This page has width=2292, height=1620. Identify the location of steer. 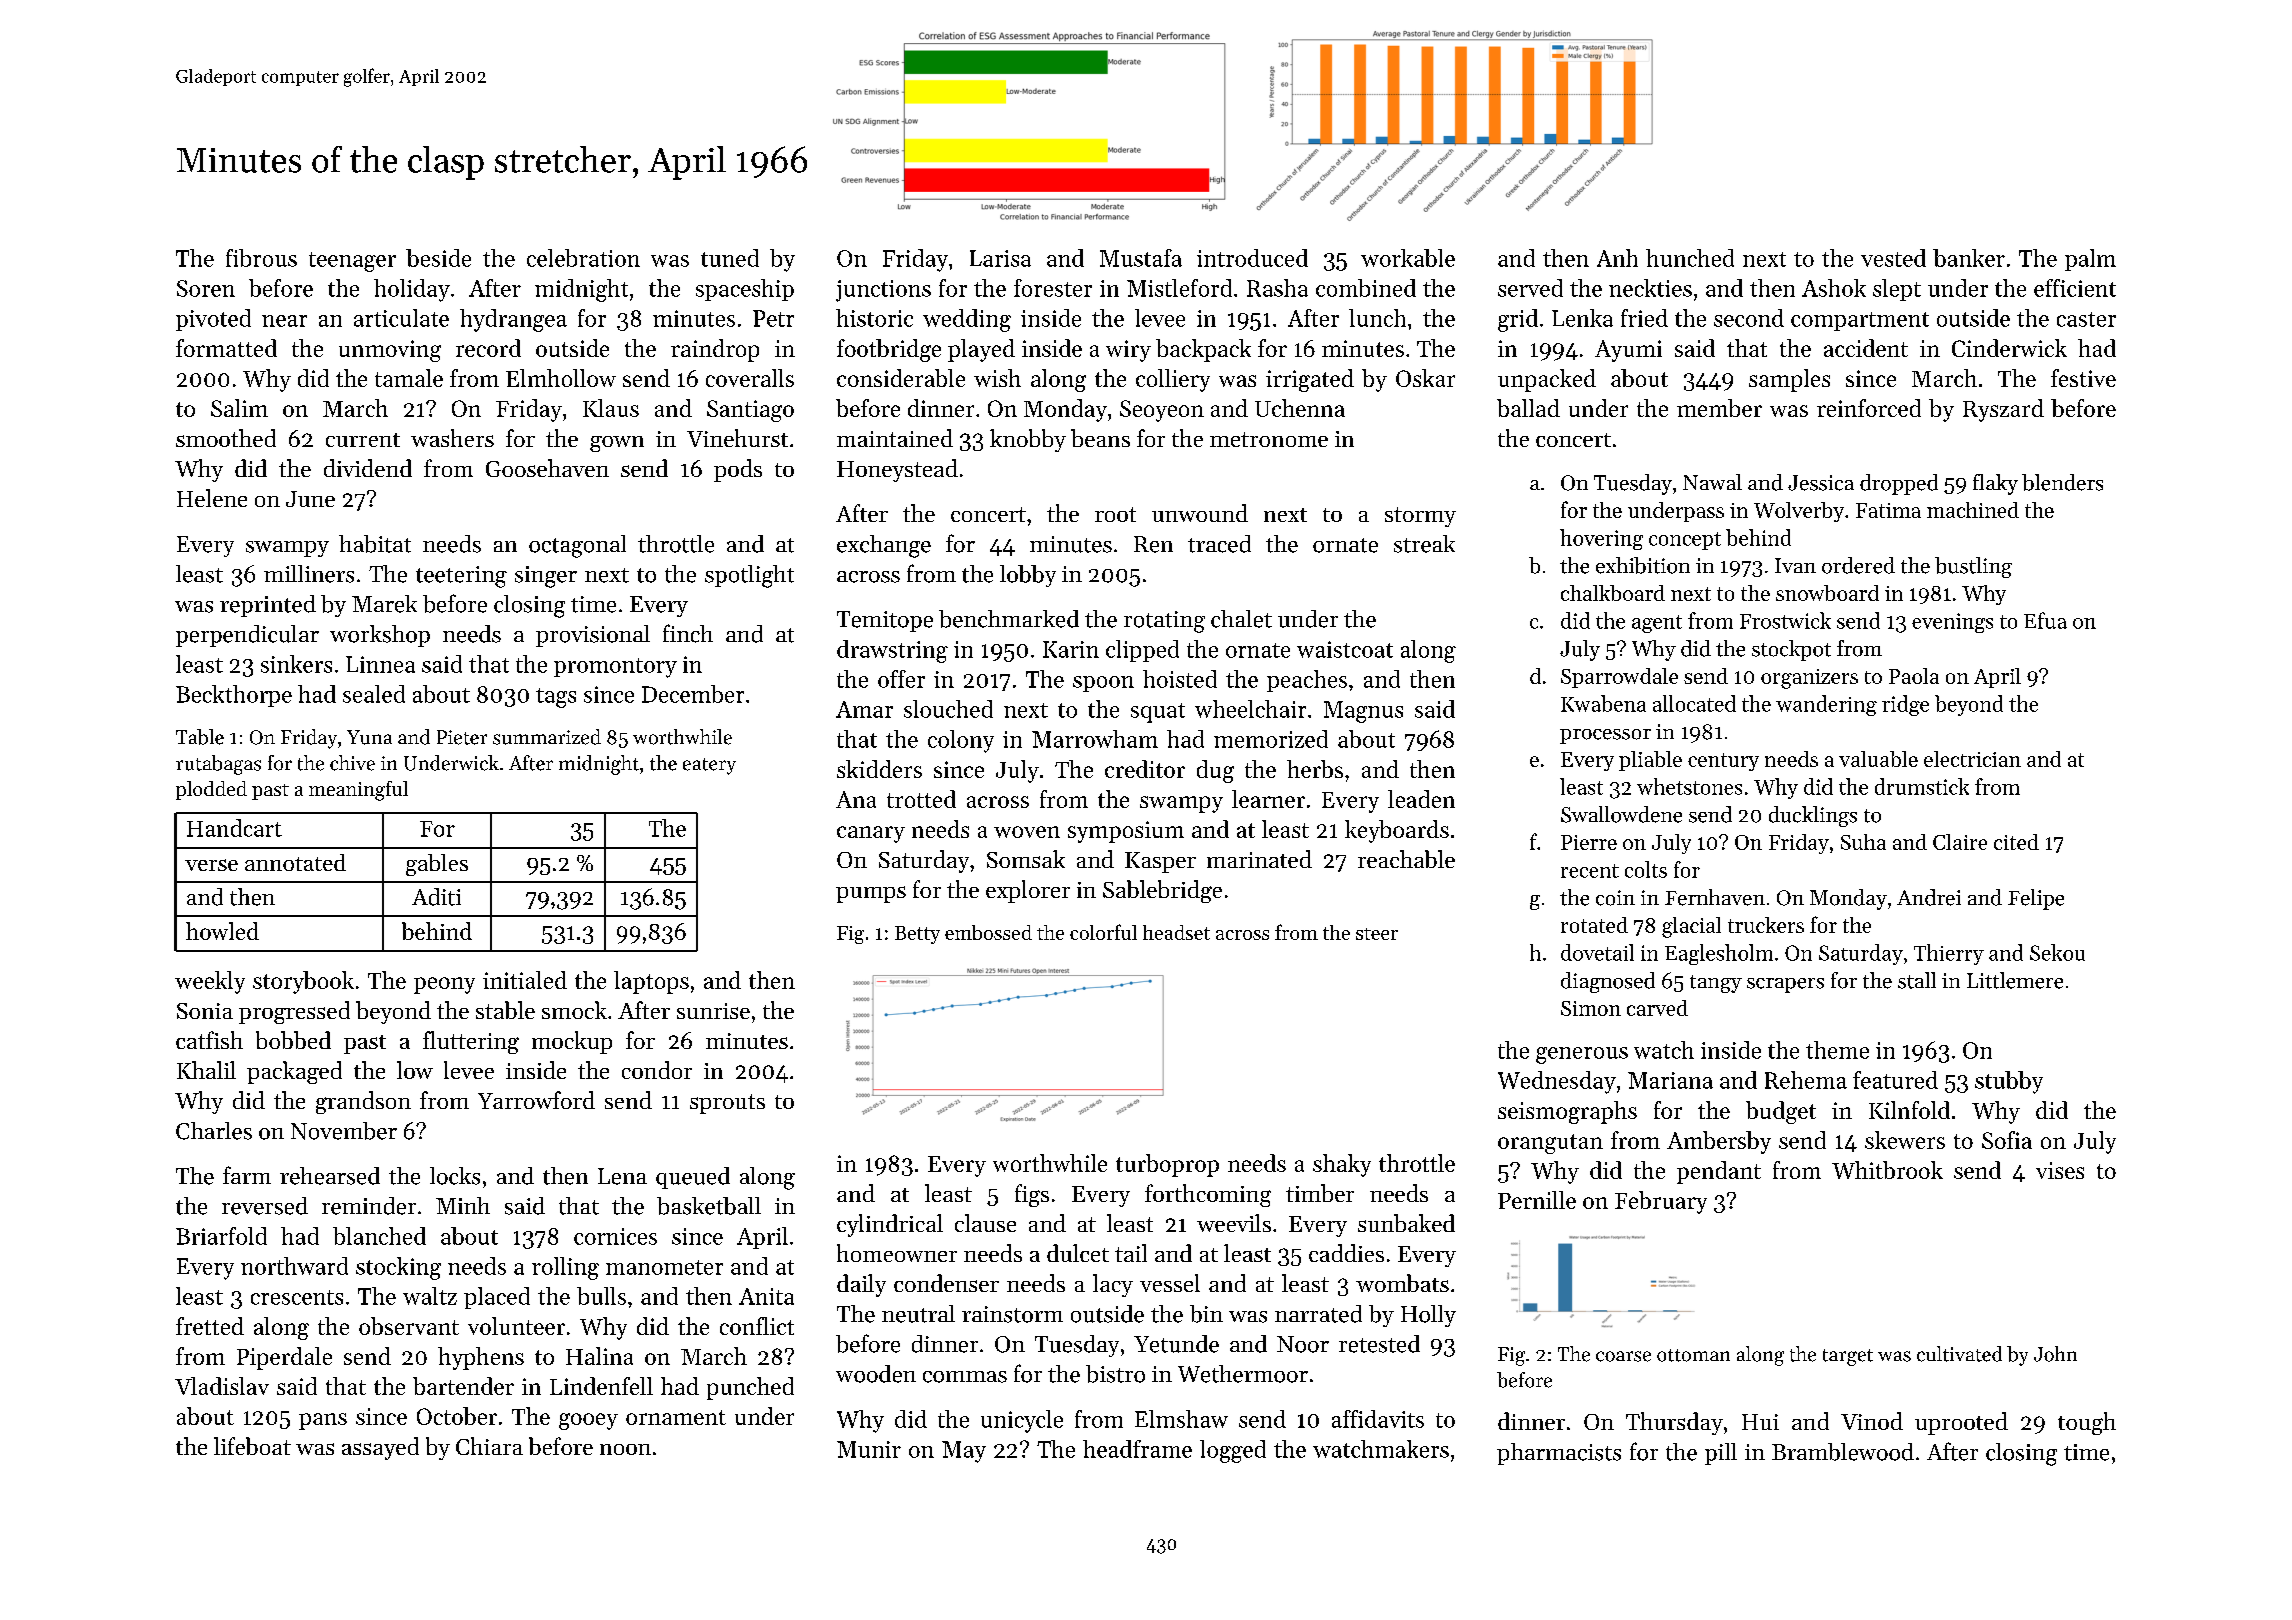
(1377, 934).
